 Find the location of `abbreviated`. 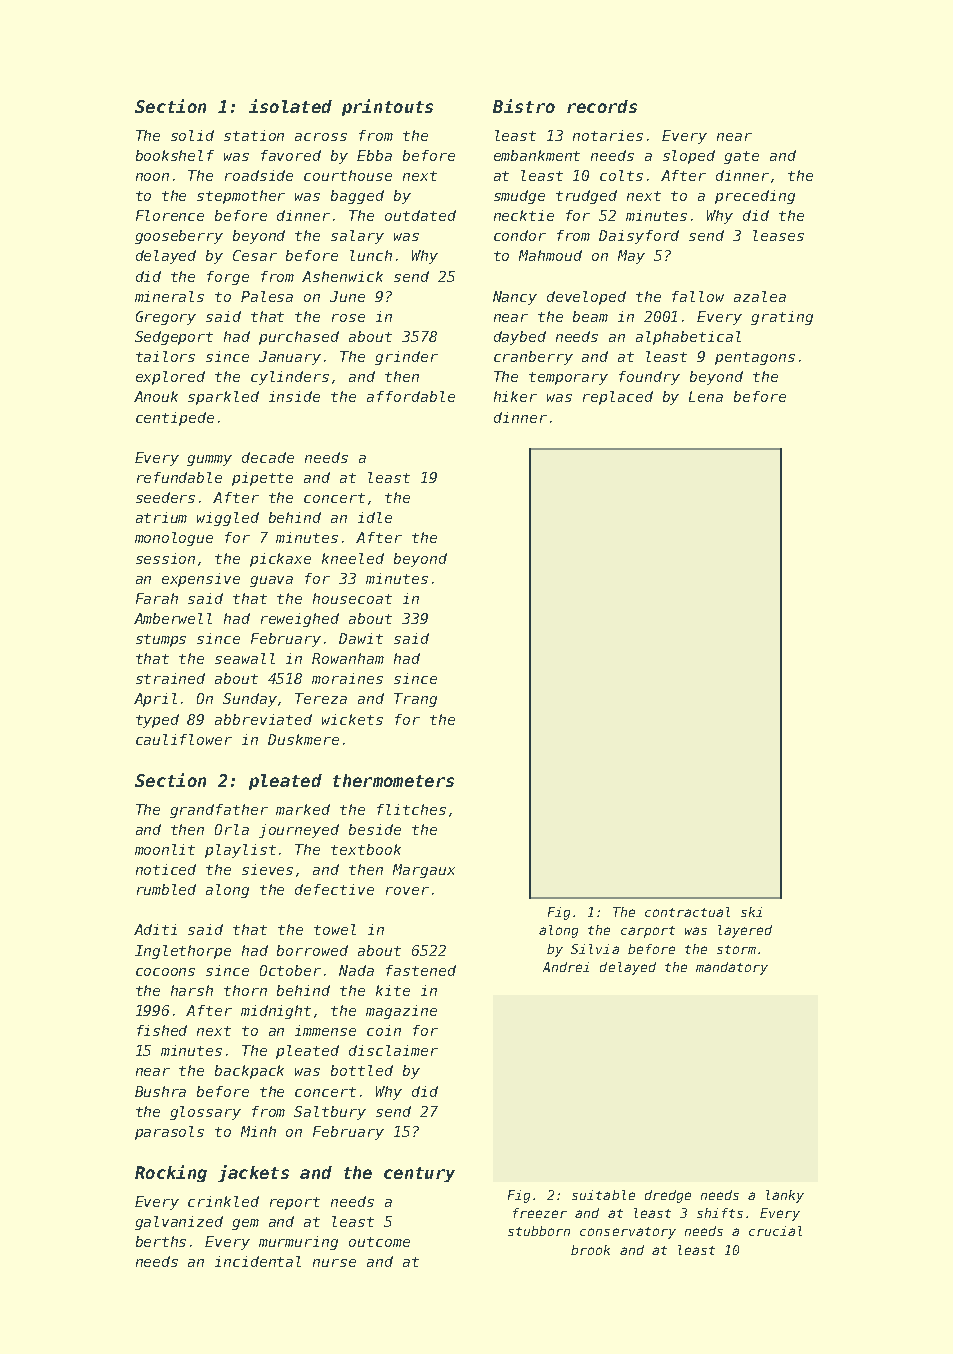

abbreviated is located at coordinates (263, 719).
